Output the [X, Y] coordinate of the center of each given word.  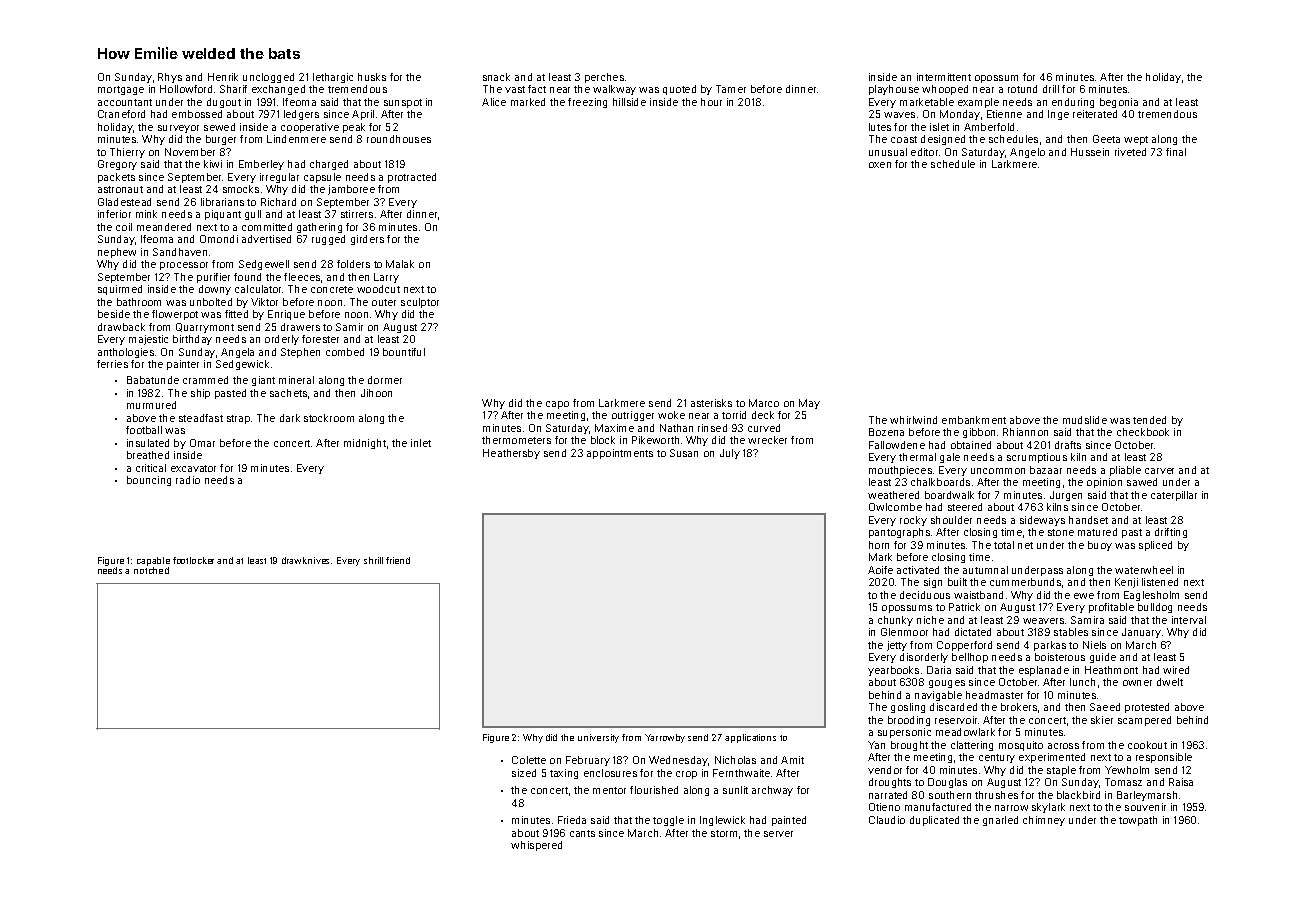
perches [604, 78]
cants [582, 833]
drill [1051, 89]
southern [950, 795]
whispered [536, 846]
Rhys [170, 78]
